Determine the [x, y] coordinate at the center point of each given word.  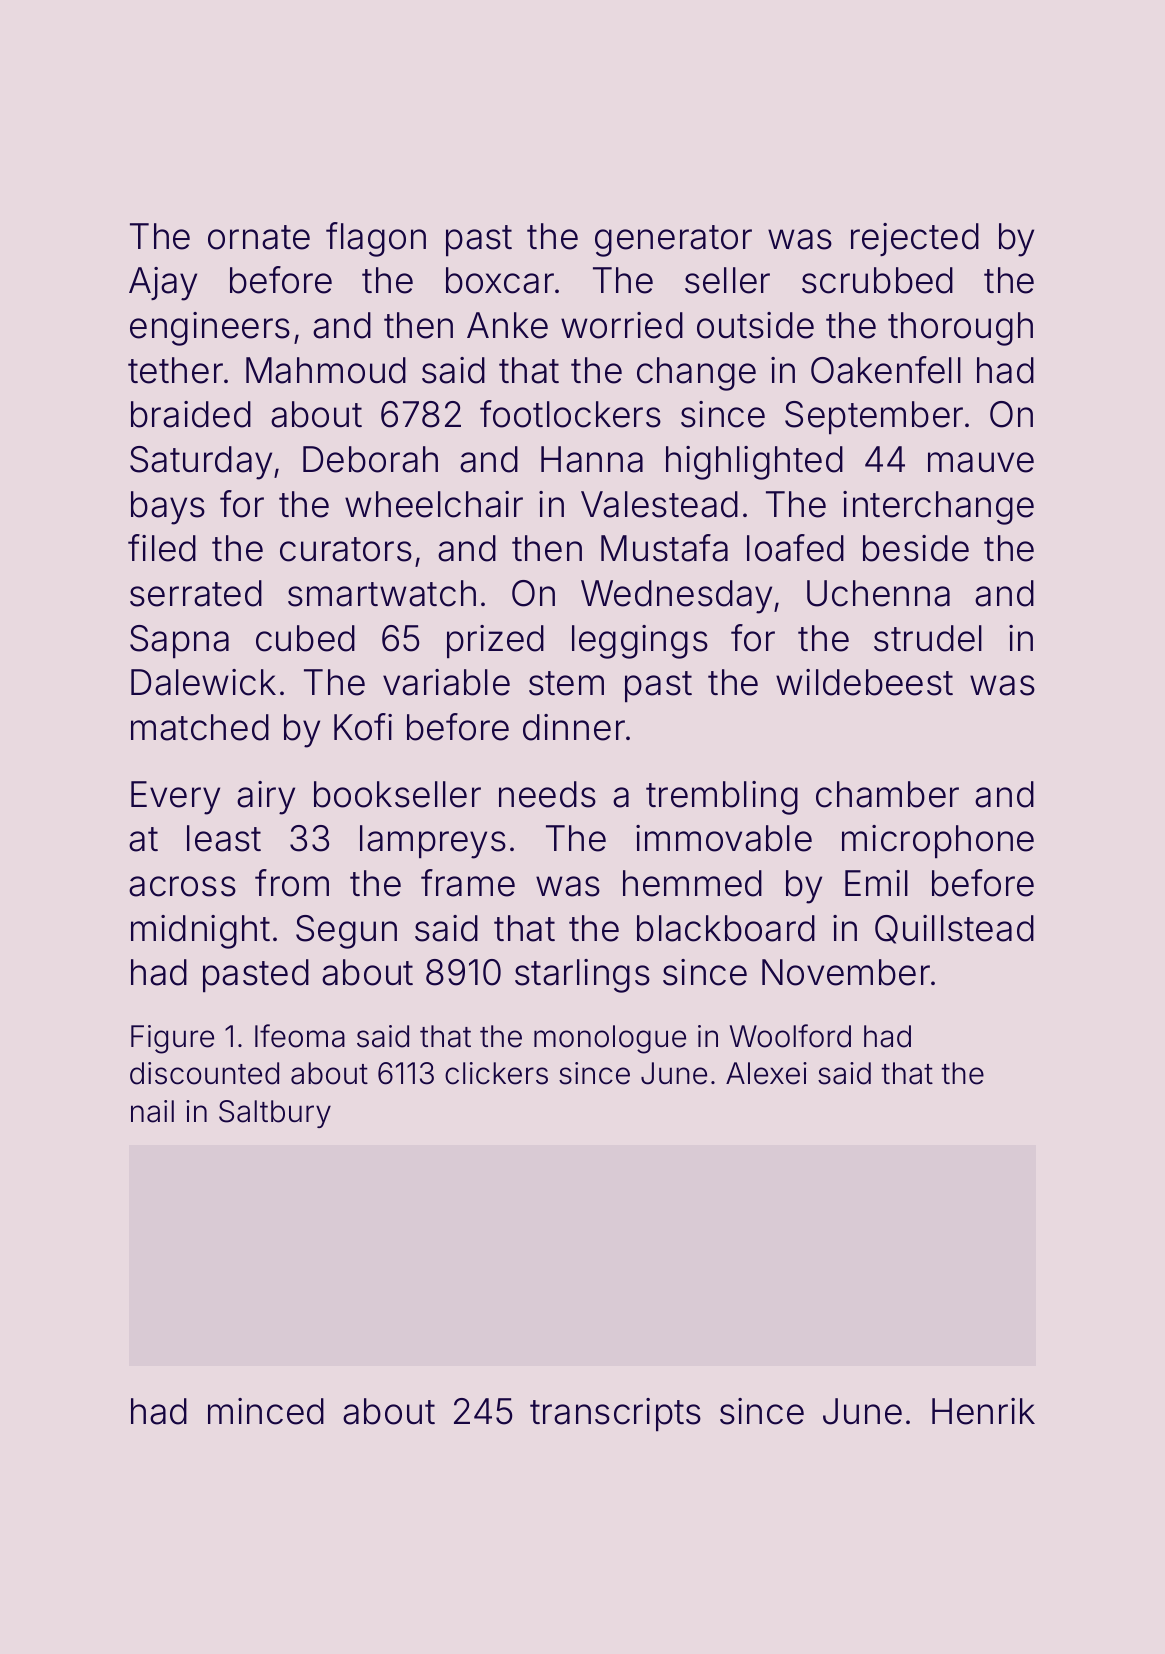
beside [916, 548]
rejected [915, 239]
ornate [259, 237]
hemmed [692, 883]
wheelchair [434, 504]
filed [162, 548]
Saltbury [275, 1114]
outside [755, 325]
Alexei [766, 1073]
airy [266, 798]
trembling [722, 798]
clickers [496, 1073]
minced [266, 1411]
